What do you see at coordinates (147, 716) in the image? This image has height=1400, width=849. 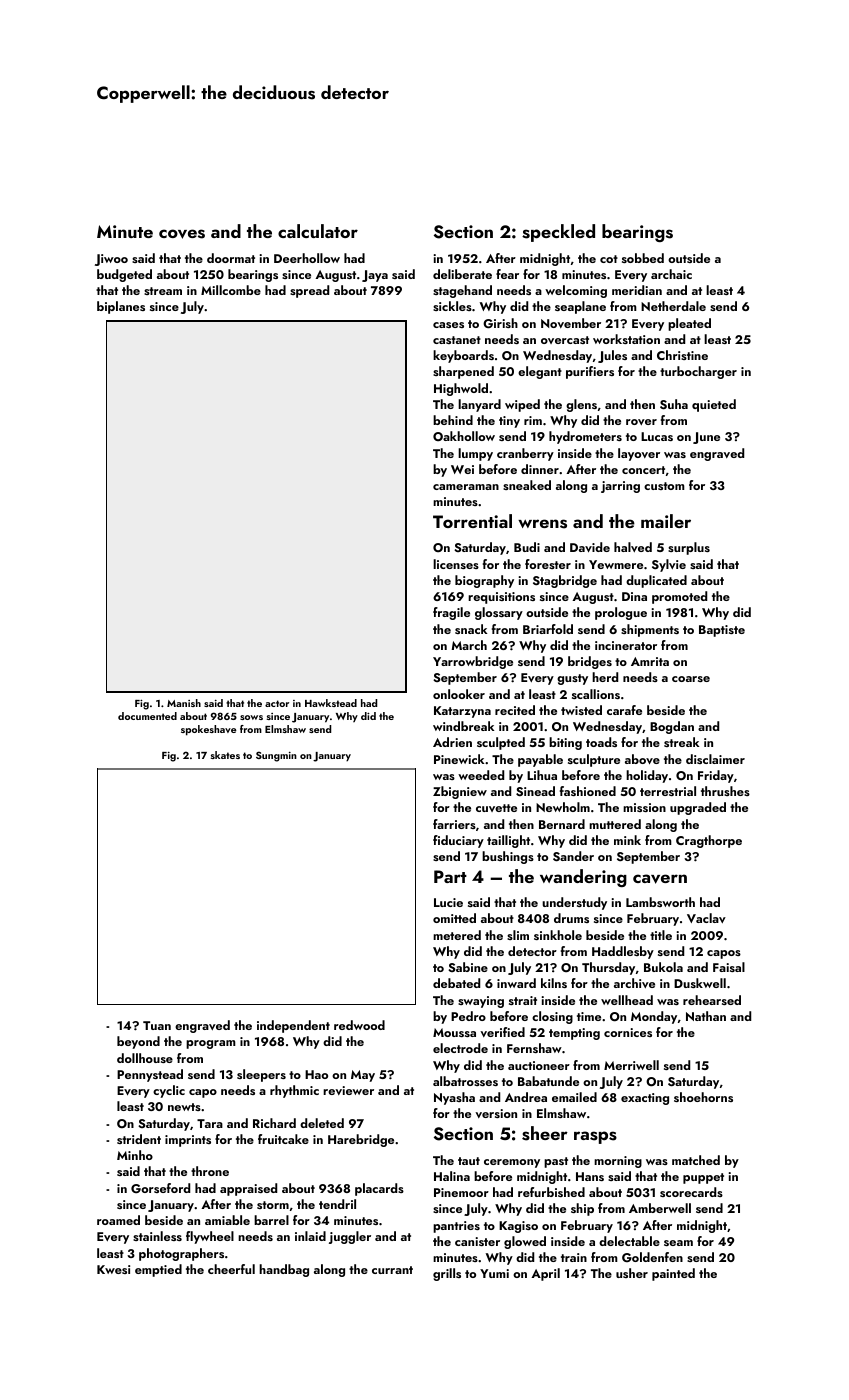 I see `documented` at bounding box center [147, 716].
